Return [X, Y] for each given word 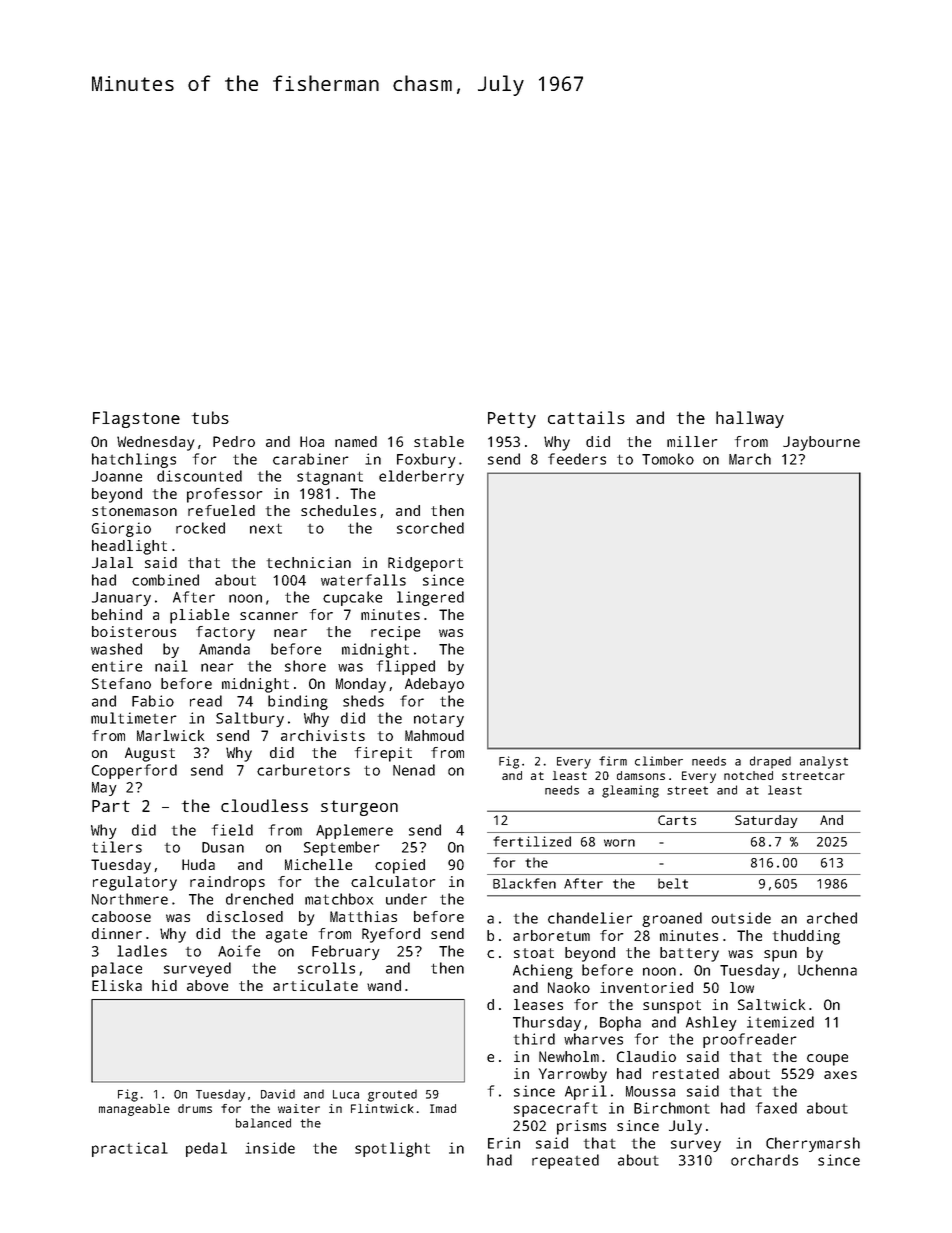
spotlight [392, 1149]
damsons [641, 775]
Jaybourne [821, 443]
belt [673, 883]
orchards [764, 1160]
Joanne [117, 476]
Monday [361, 685]
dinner [117, 933]
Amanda [224, 649]
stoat [534, 953]
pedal [206, 1149]
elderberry [421, 477]
